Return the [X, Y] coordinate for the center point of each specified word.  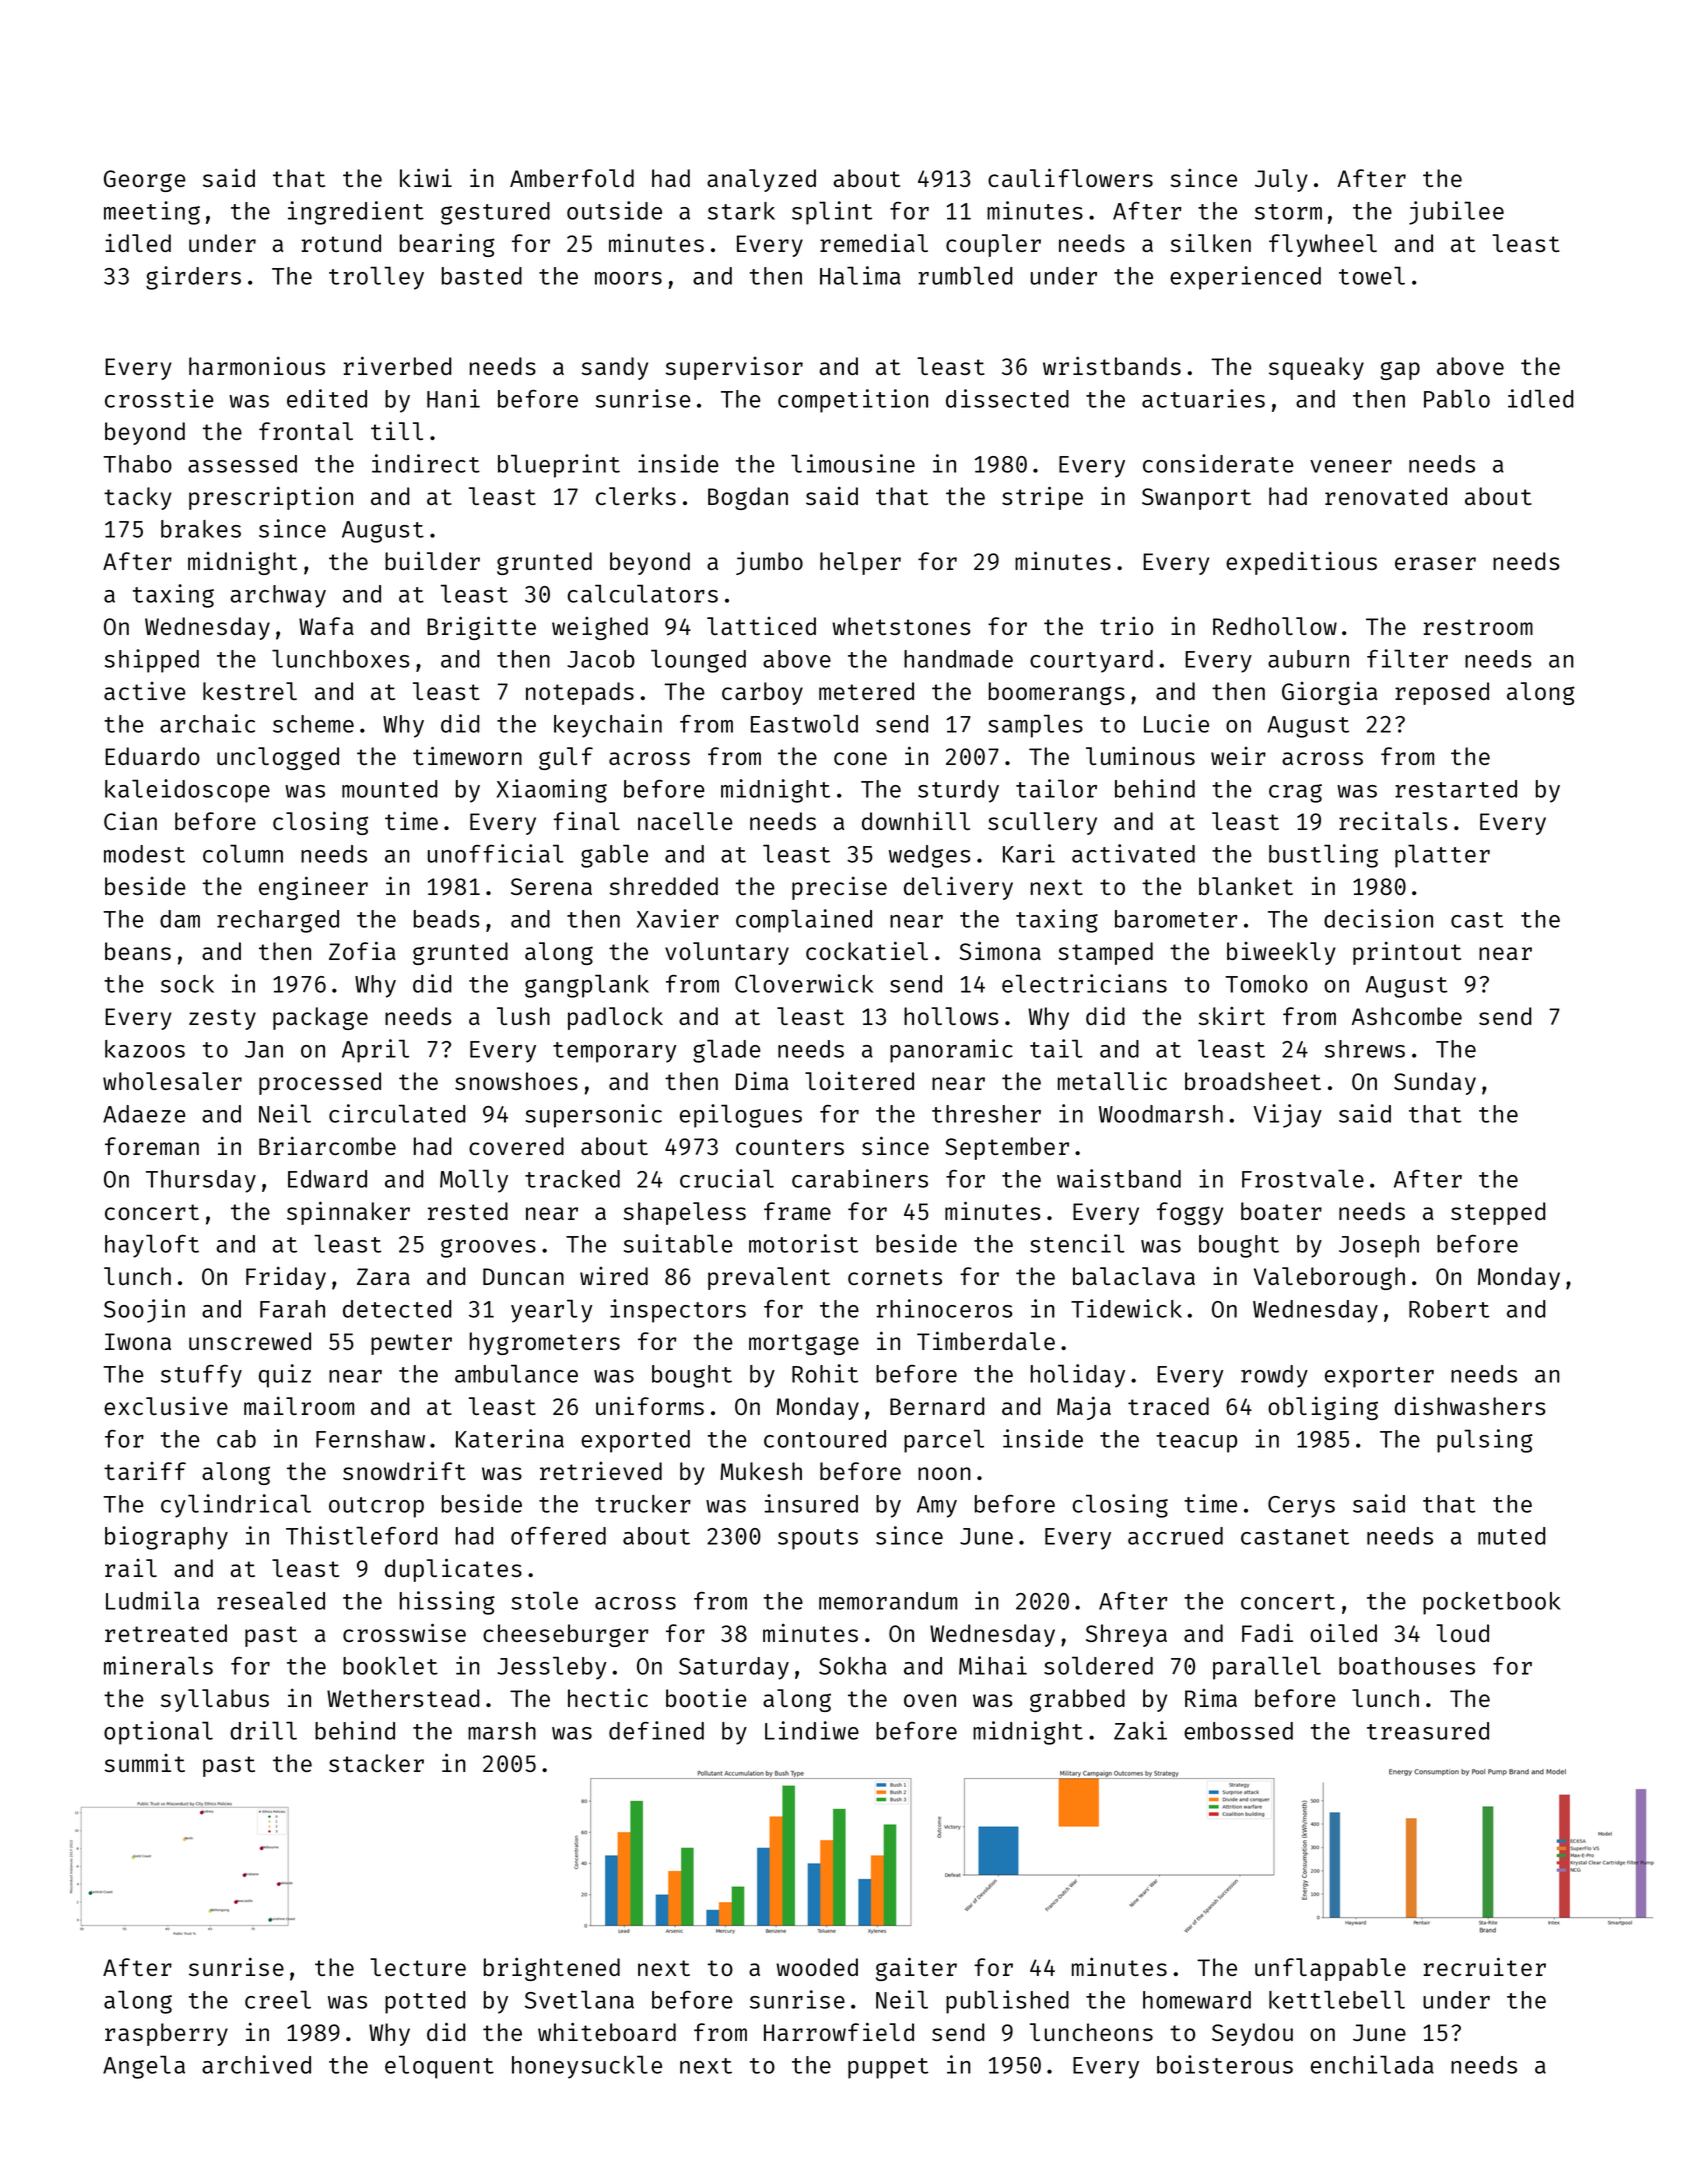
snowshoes [516, 1081]
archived [256, 2064]
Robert [1449, 1309]
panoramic [951, 1051]
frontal [306, 431]
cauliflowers [1070, 177]
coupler [993, 245]
